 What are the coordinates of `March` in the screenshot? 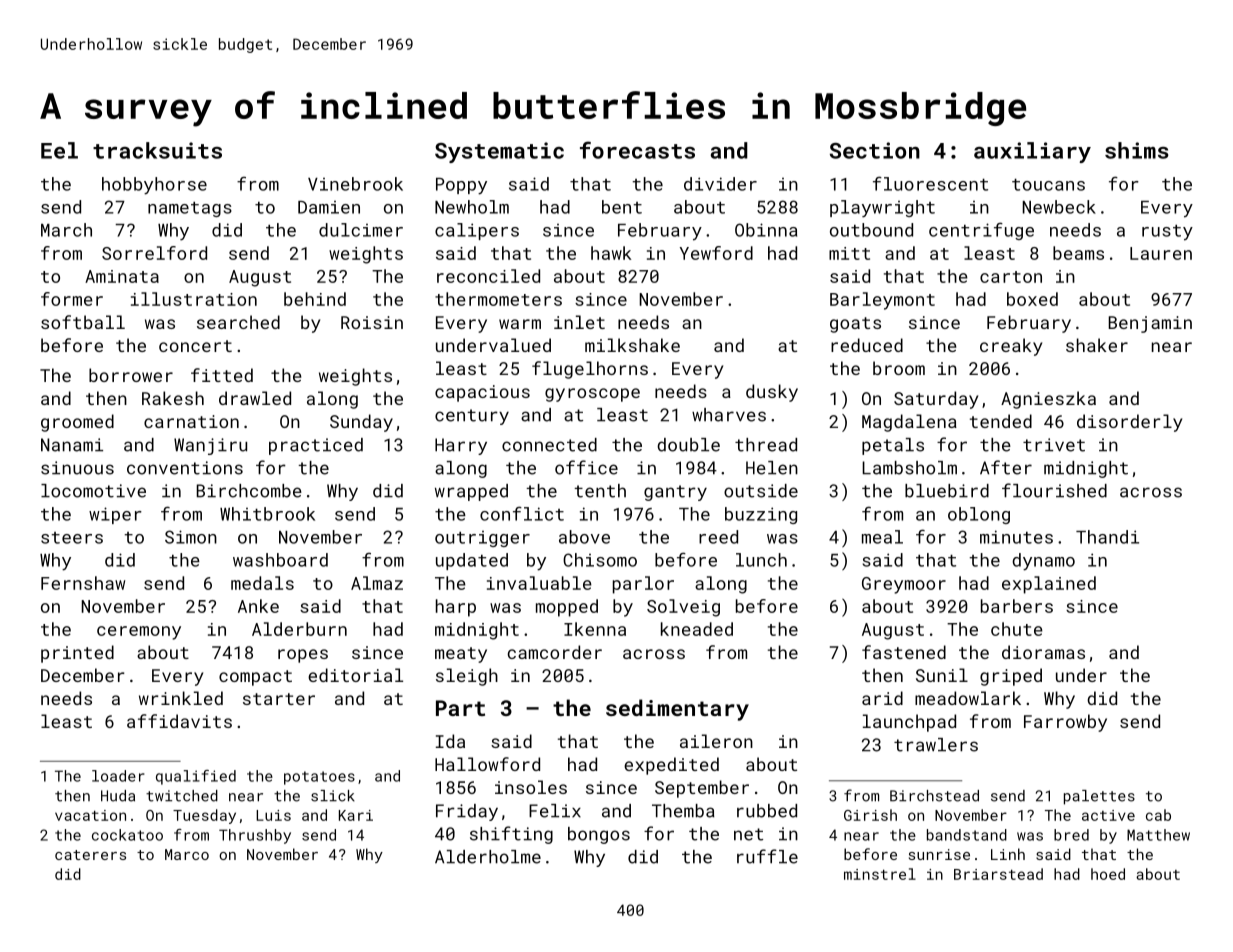 It's located at (66, 230).
